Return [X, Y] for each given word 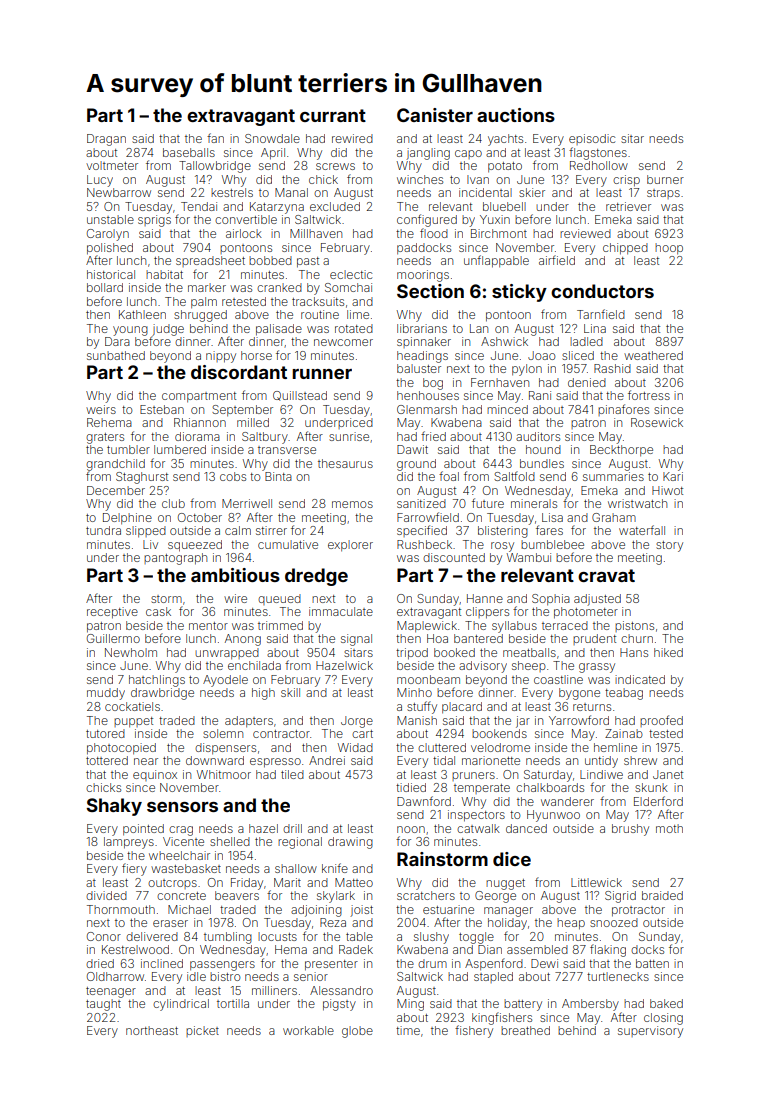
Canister [435, 115]
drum [432, 963]
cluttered [442, 747]
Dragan [106, 140]
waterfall [642, 530]
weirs [101, 409]
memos [352, 504]
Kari [673, 476]
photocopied [121, 749]
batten [652, 963]
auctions [516, 115]
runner [322, 374]
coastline [558, 679]
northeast [152, 1030]
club [173, 503]
